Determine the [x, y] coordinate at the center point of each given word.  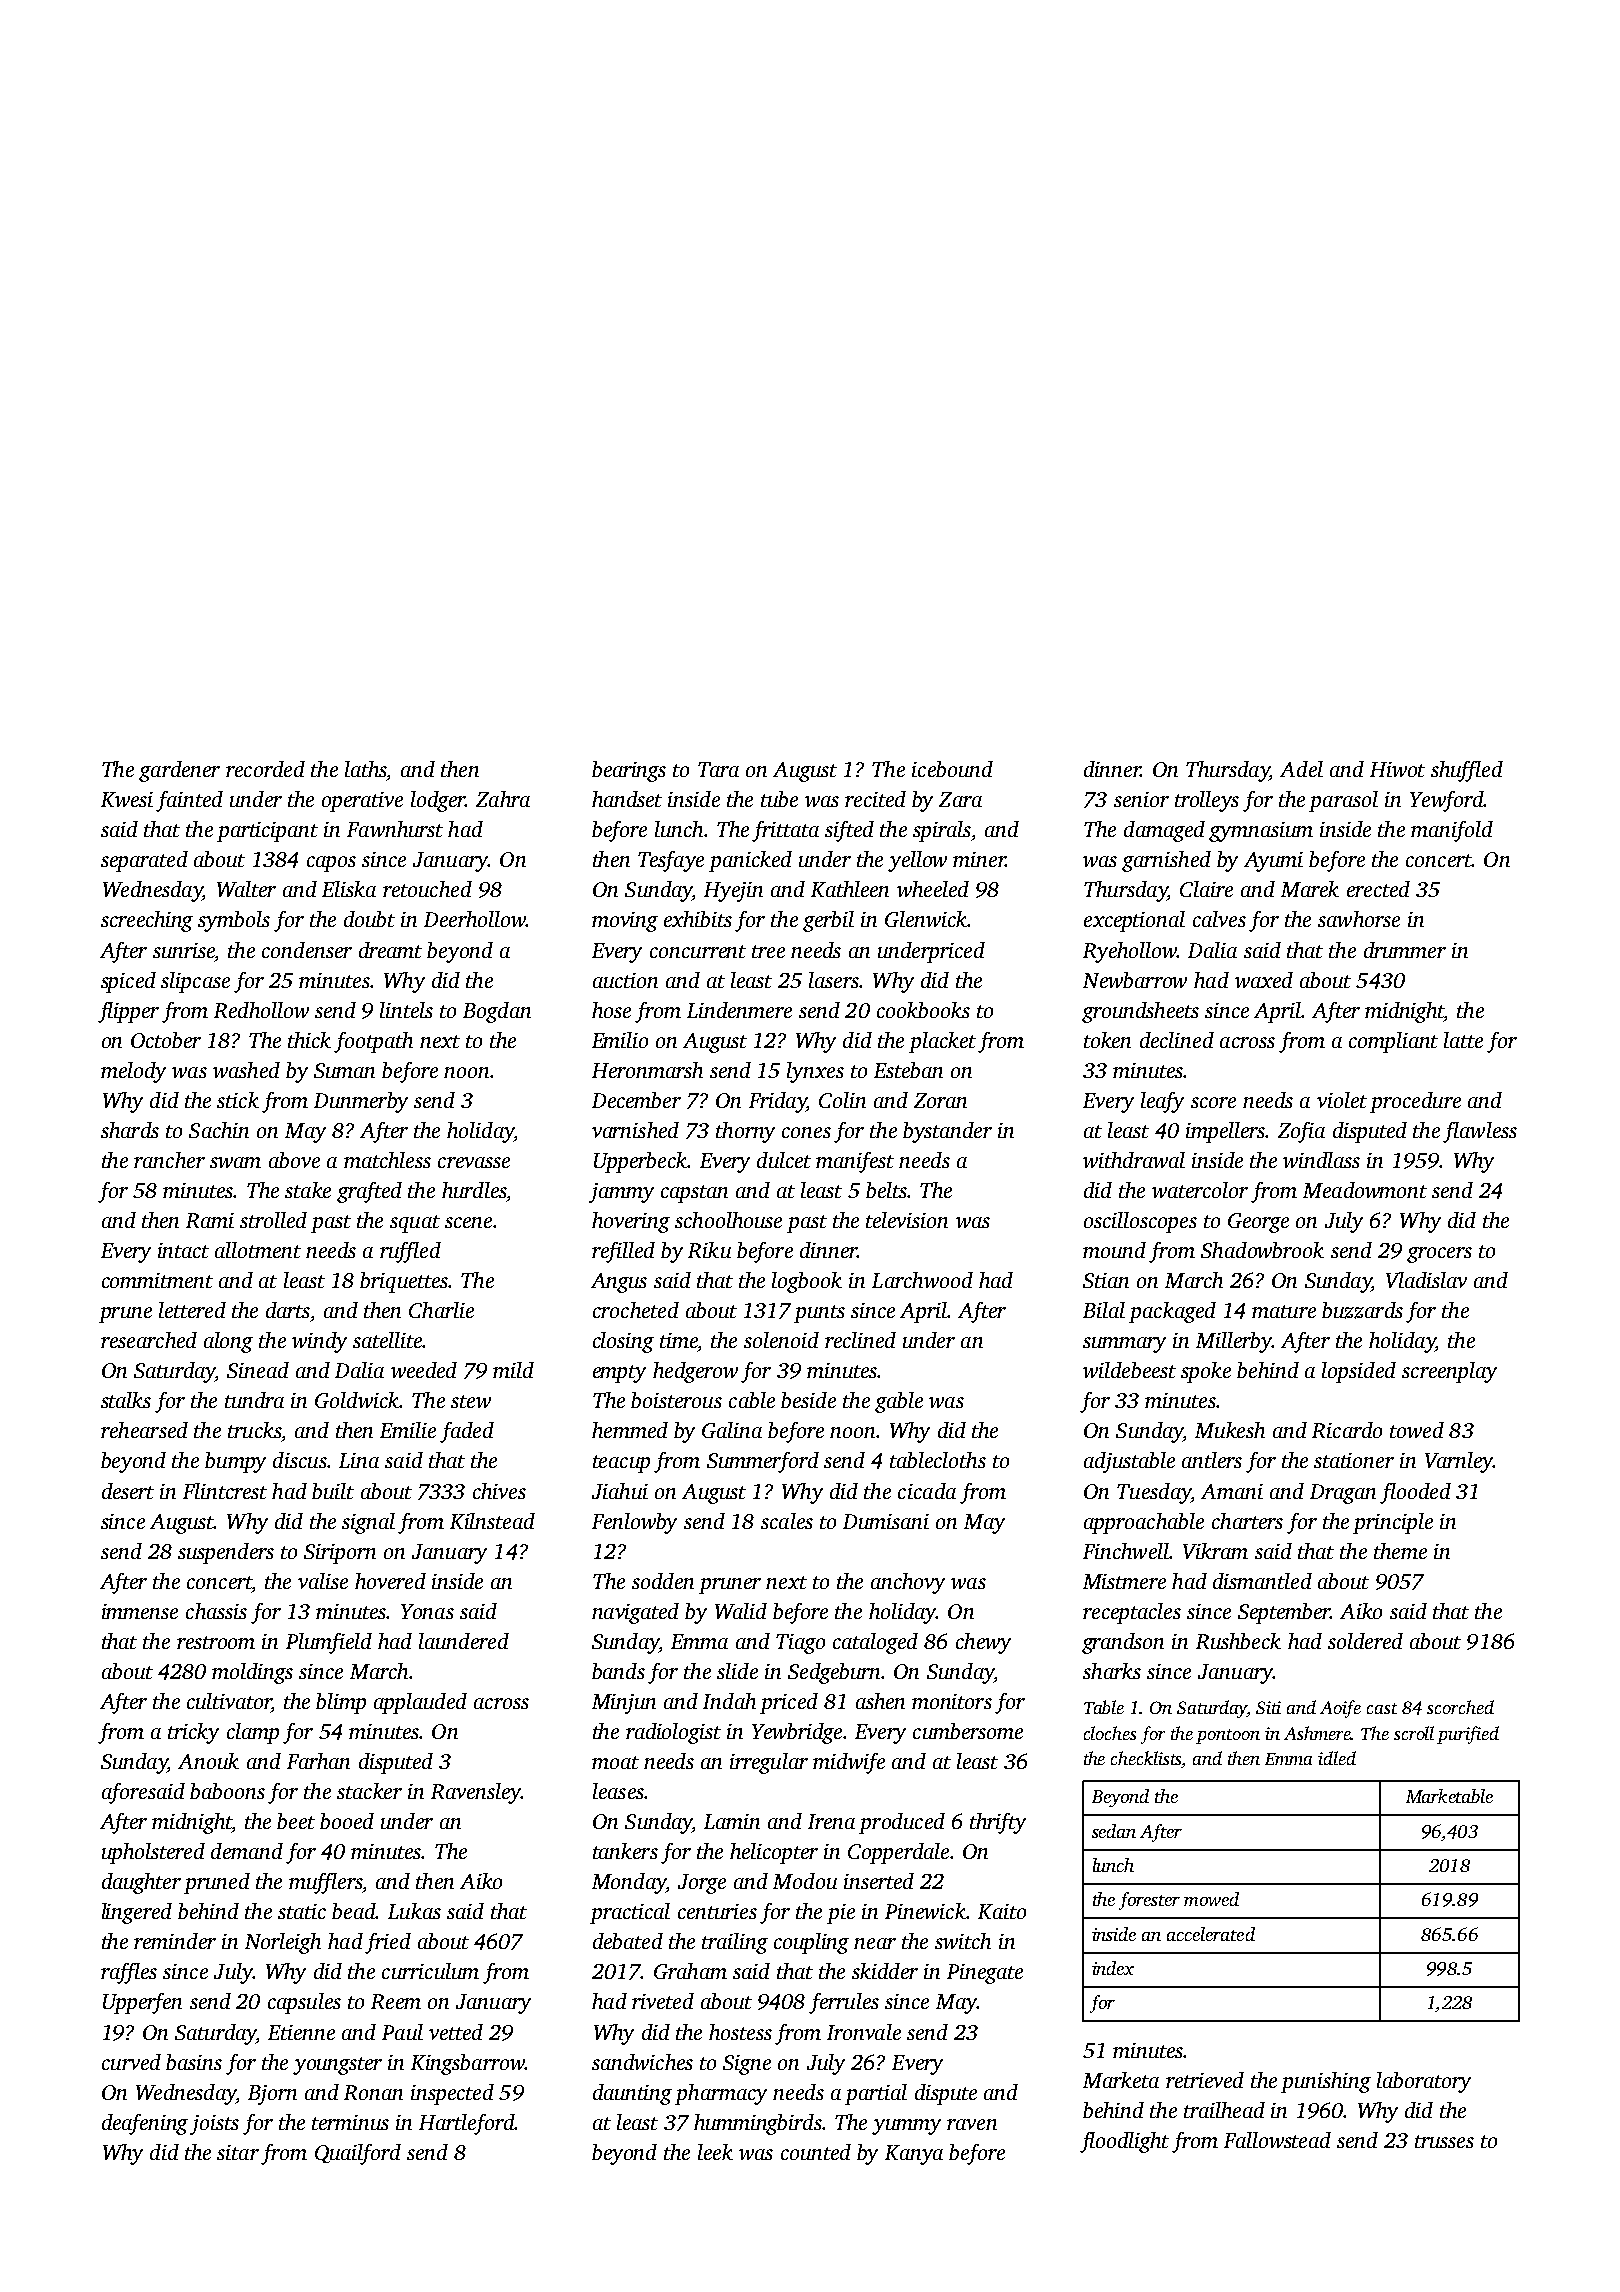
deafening [145, 2124]
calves [1219, 919]
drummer [1405, 950]
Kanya [914, 2155]
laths [366, 769]
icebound [952, 769]
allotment [258, 1250]
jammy [621, 1193]
